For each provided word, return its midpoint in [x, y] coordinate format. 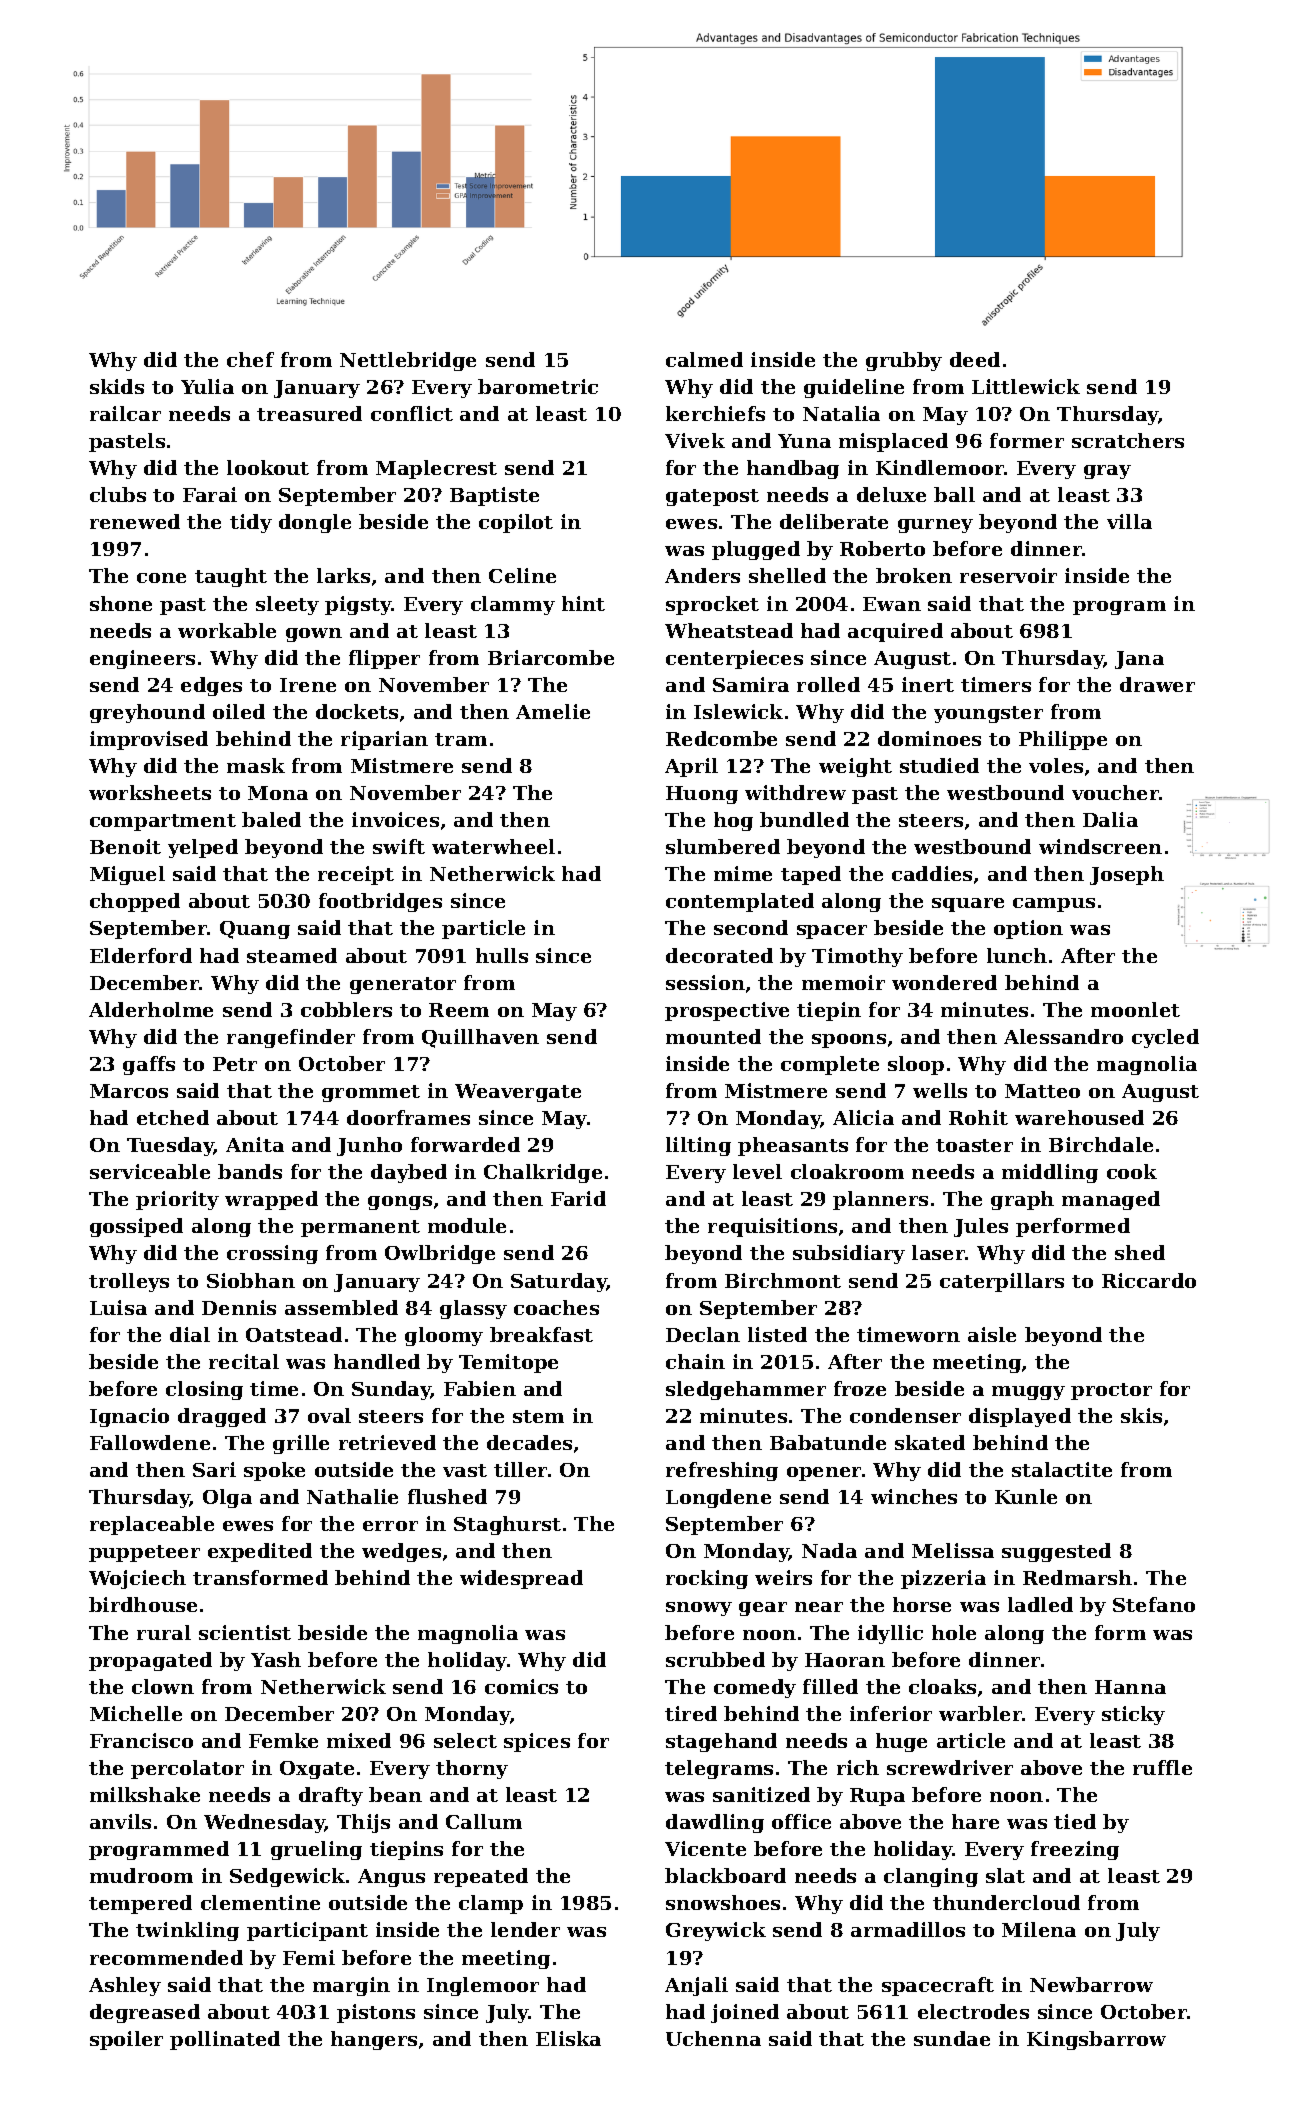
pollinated [225, 2040]
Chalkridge [543, 1173]
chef [250, 359]
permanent [360, 1228]
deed [975, 359]
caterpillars [1002, 1282]
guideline [854, 388]
